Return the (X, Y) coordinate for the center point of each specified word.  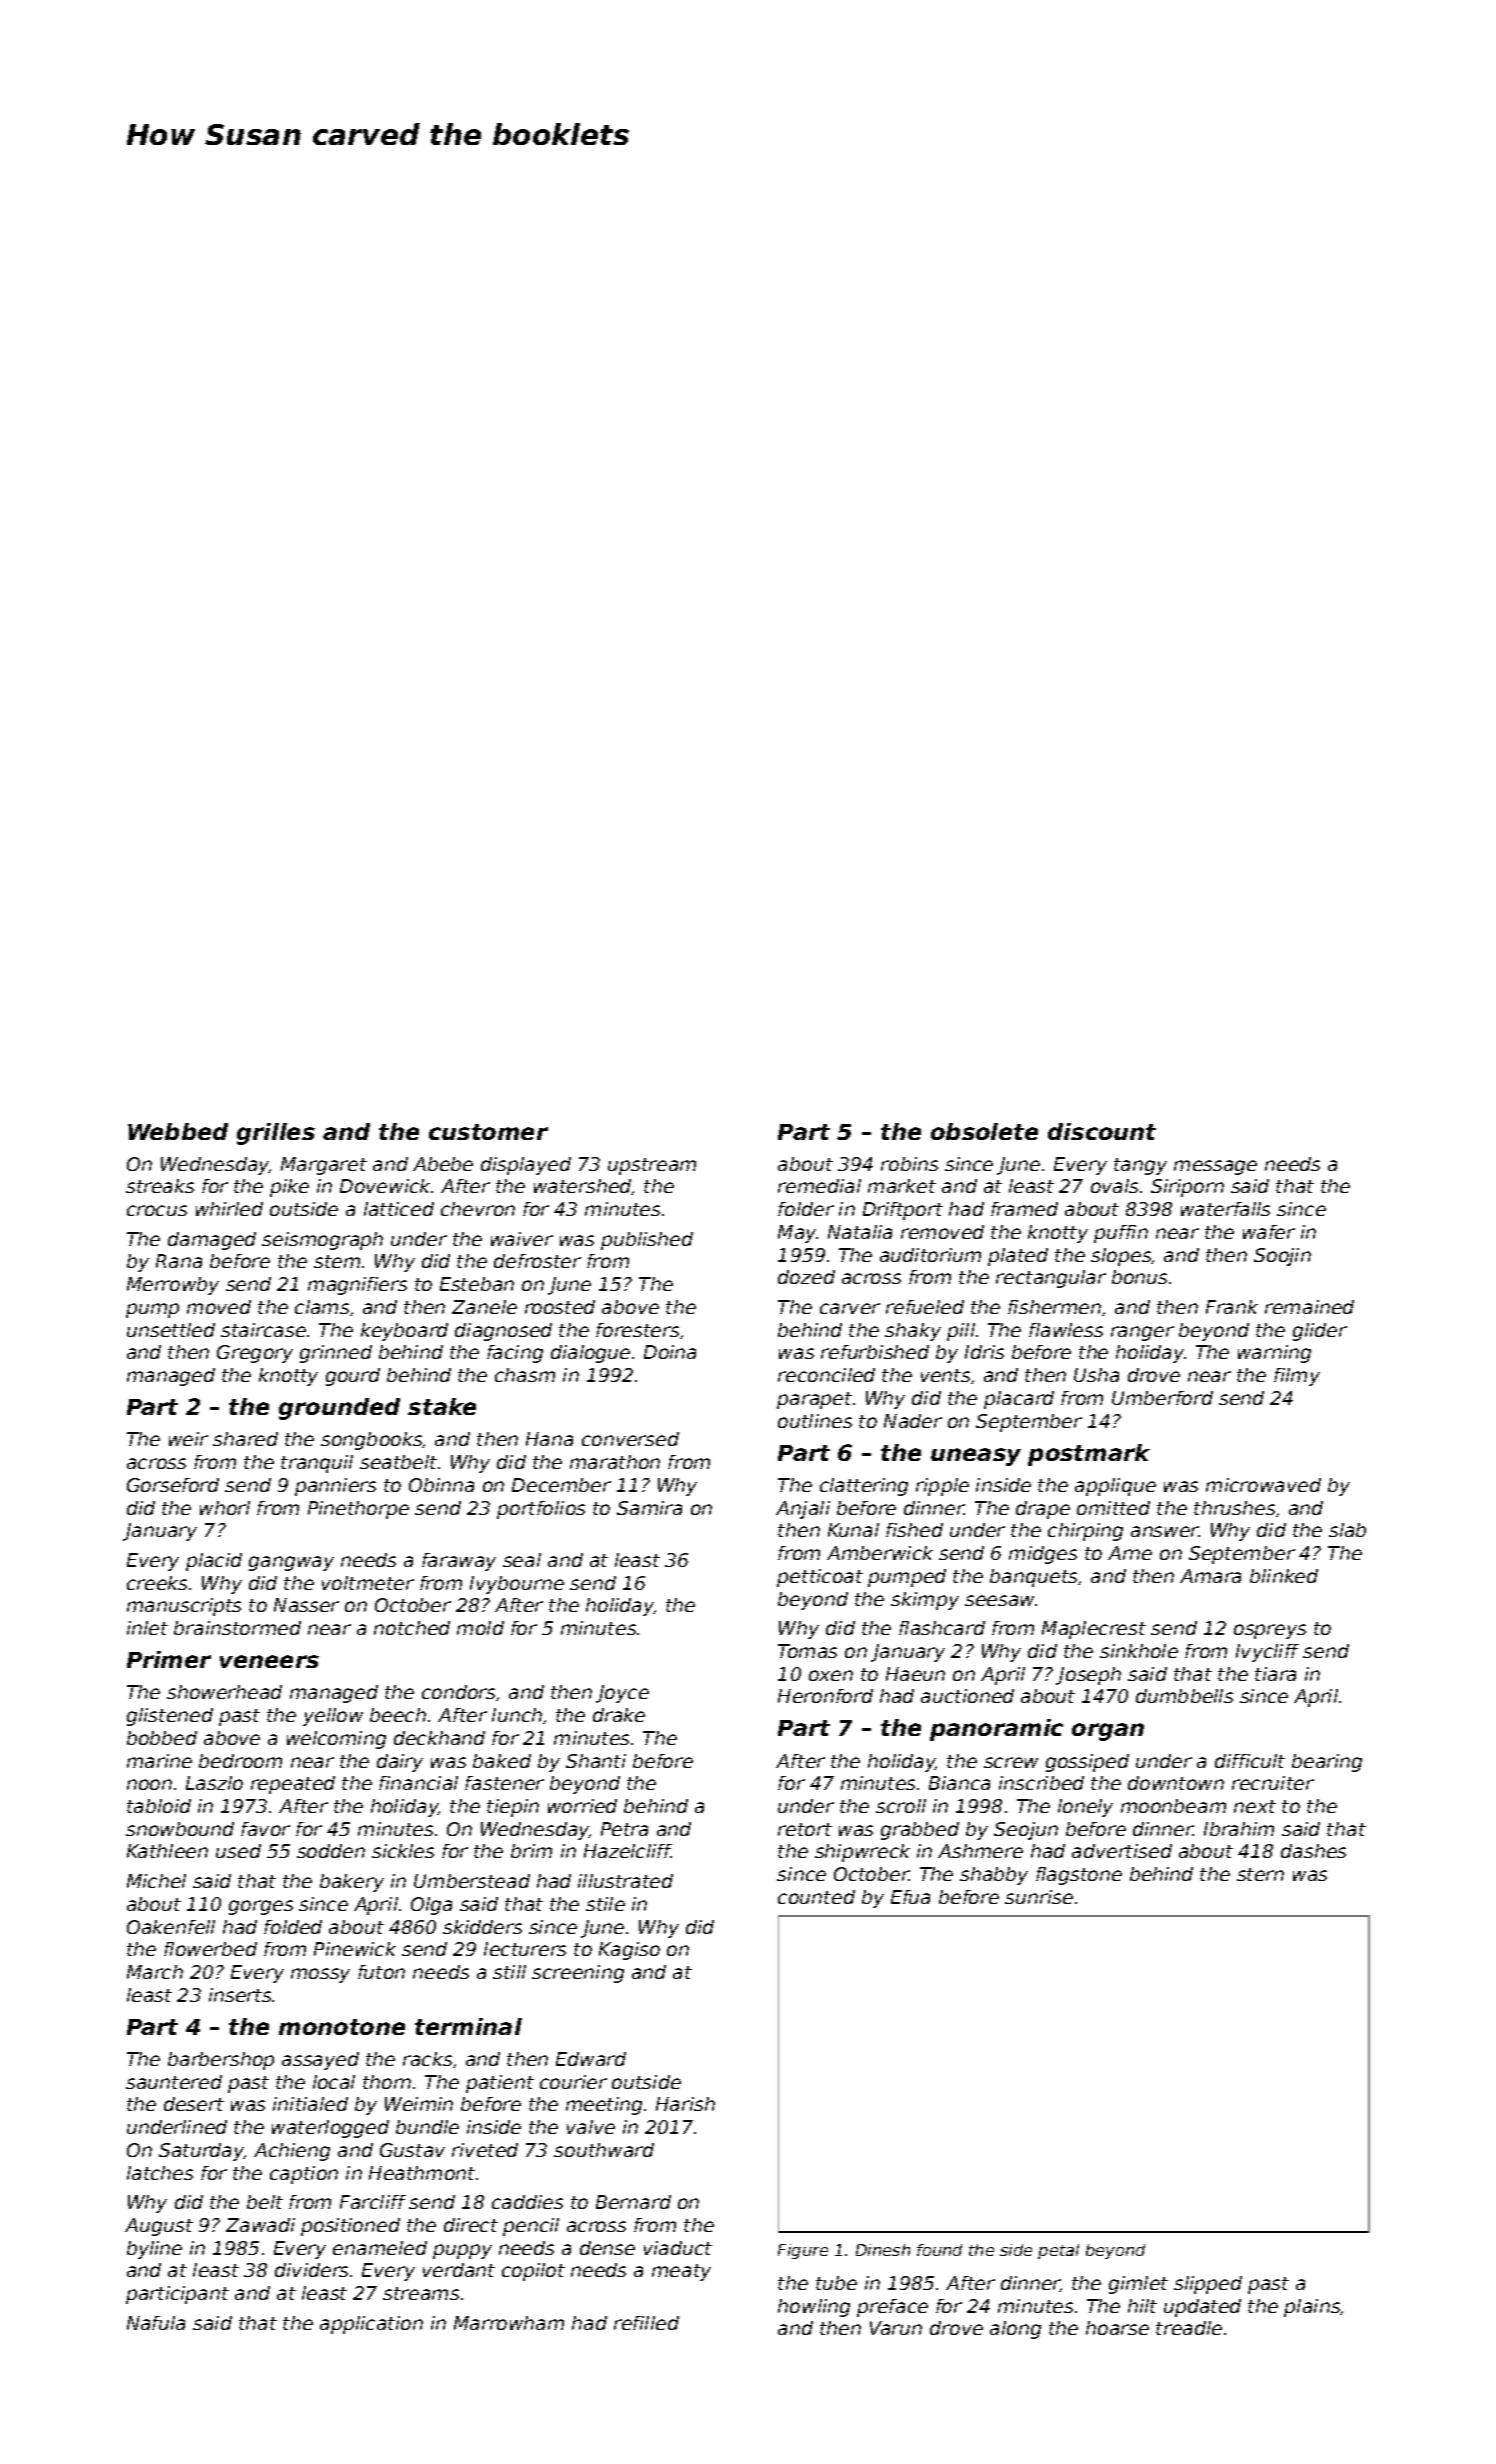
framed (1024, 1209)
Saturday (201, 2152)
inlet (147, 1628)
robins (909, 1164)
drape (1043, 1510)
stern (1260, 1874)
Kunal (853, 1530)
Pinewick (355, 1949)
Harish (685, 2104)
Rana (179, 1261)
